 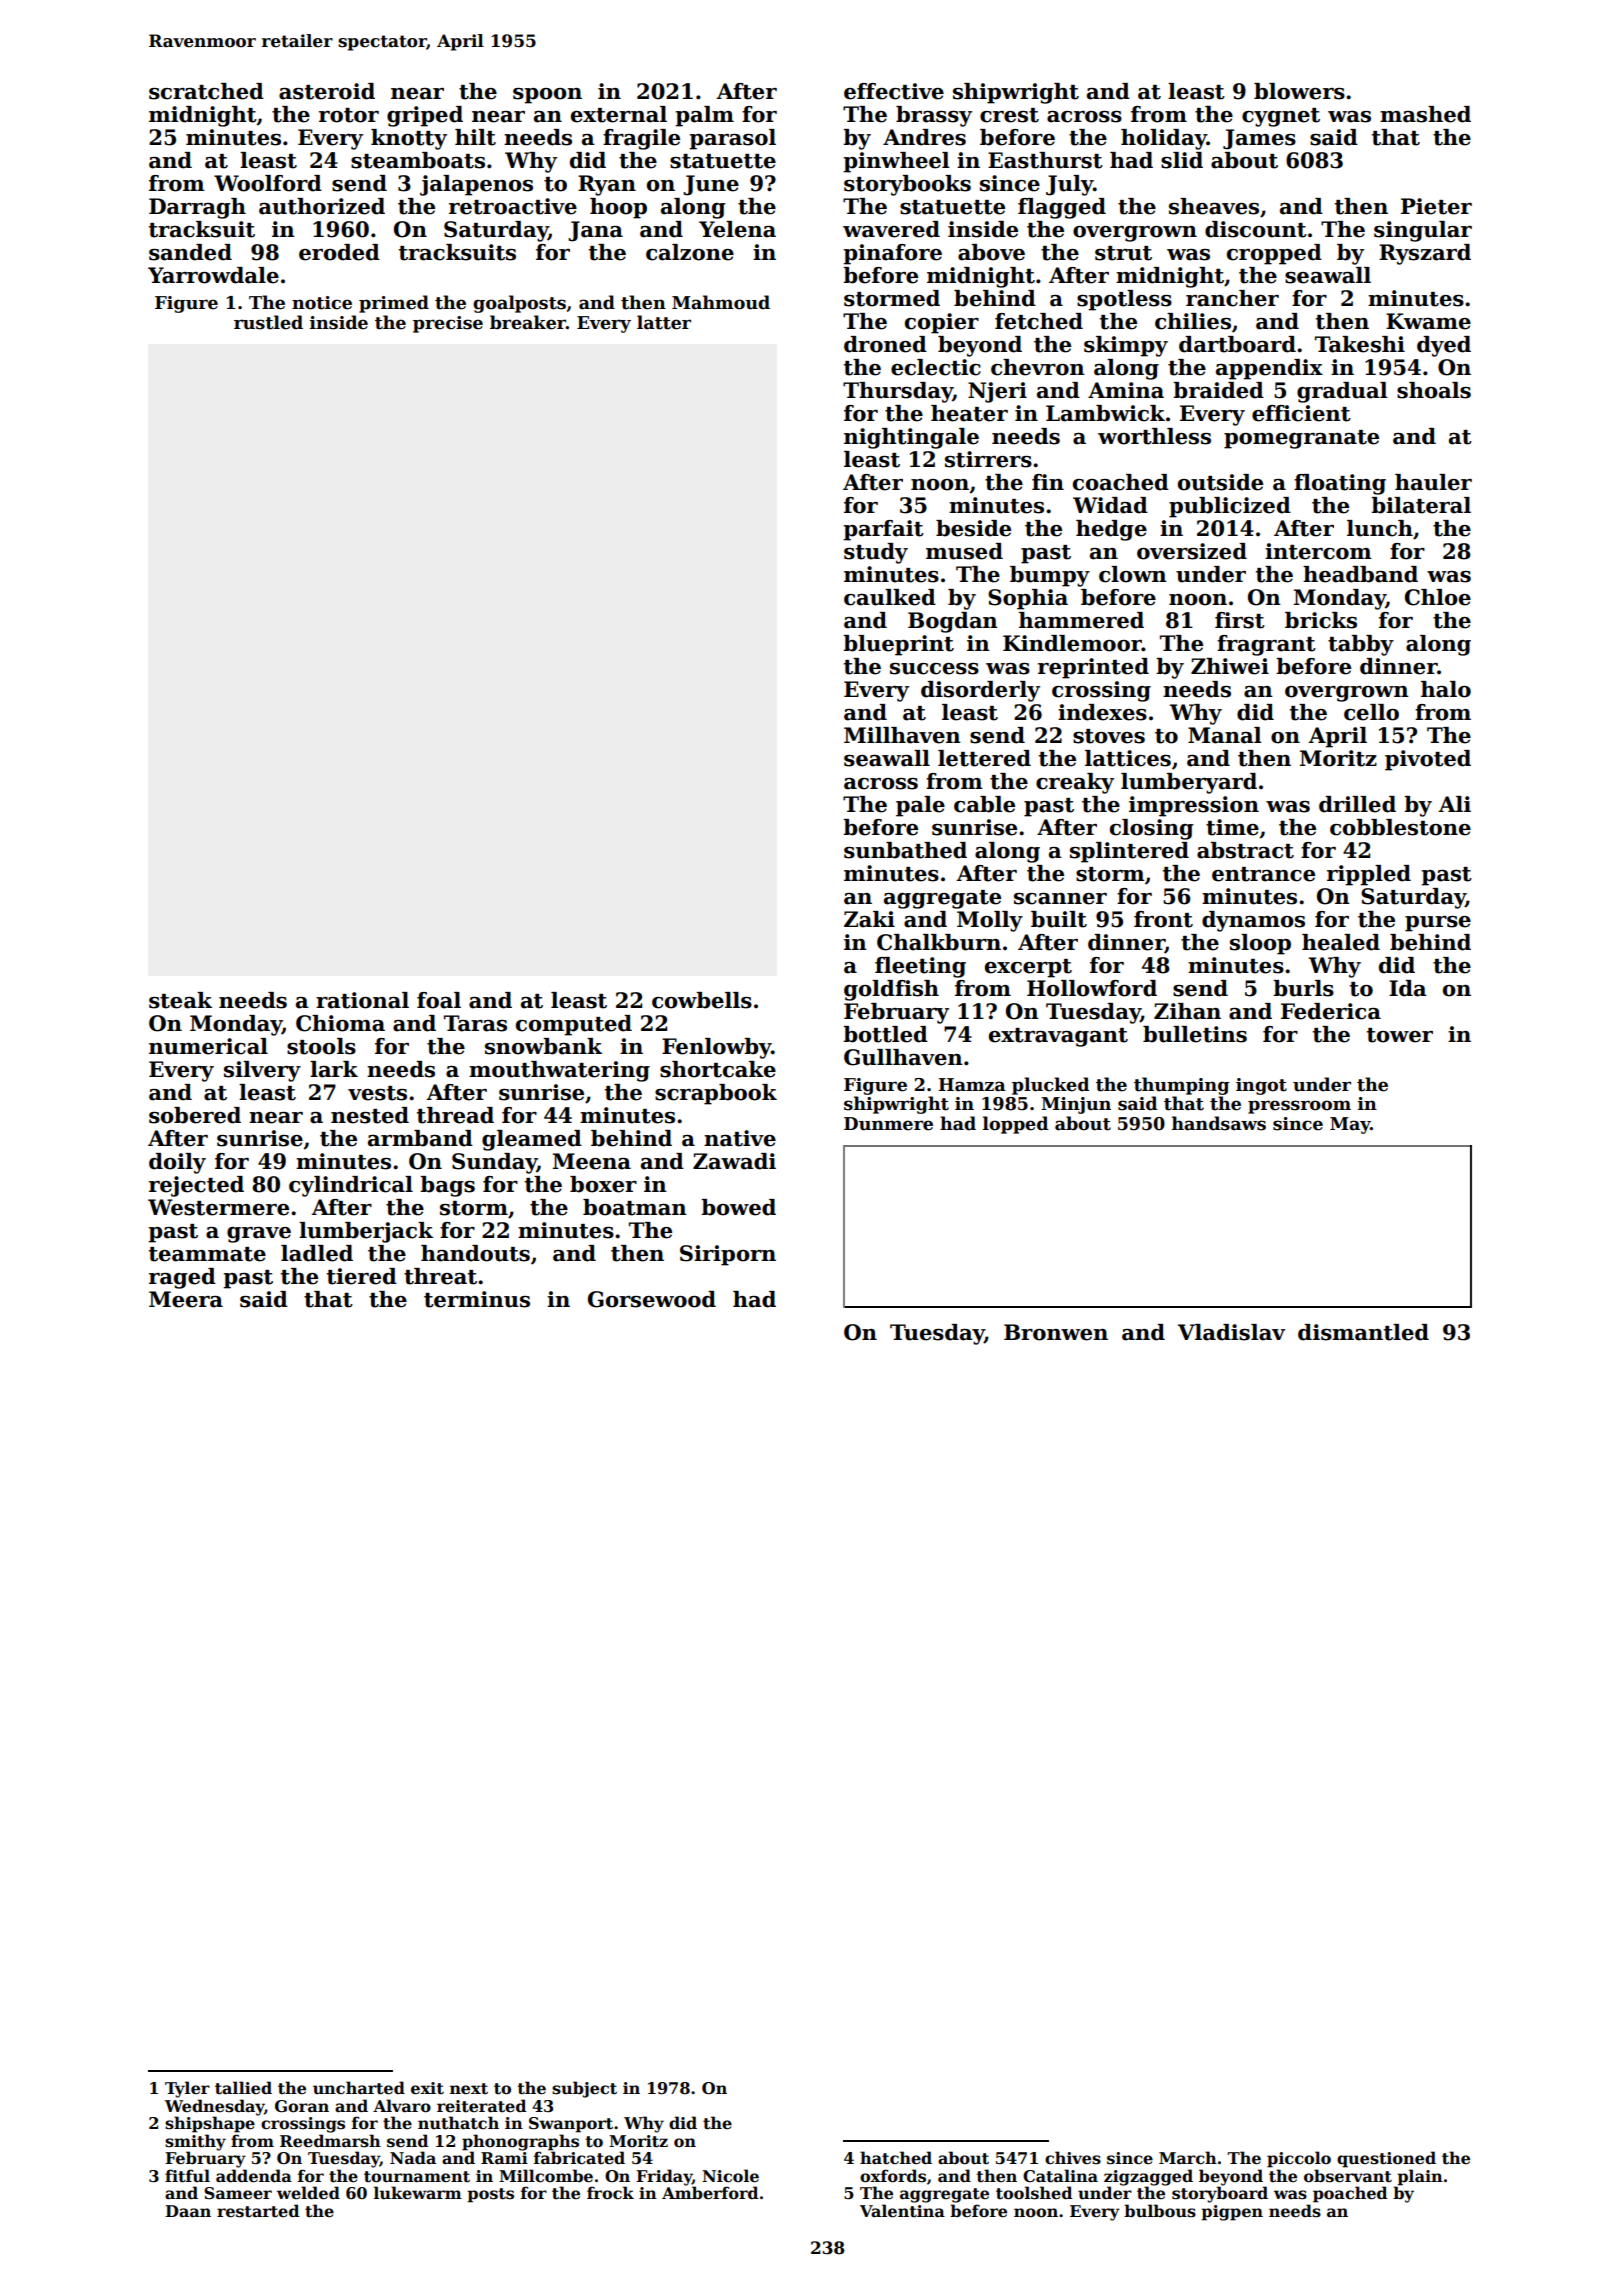 I want to click on effective, so click(x=894, y=91).
